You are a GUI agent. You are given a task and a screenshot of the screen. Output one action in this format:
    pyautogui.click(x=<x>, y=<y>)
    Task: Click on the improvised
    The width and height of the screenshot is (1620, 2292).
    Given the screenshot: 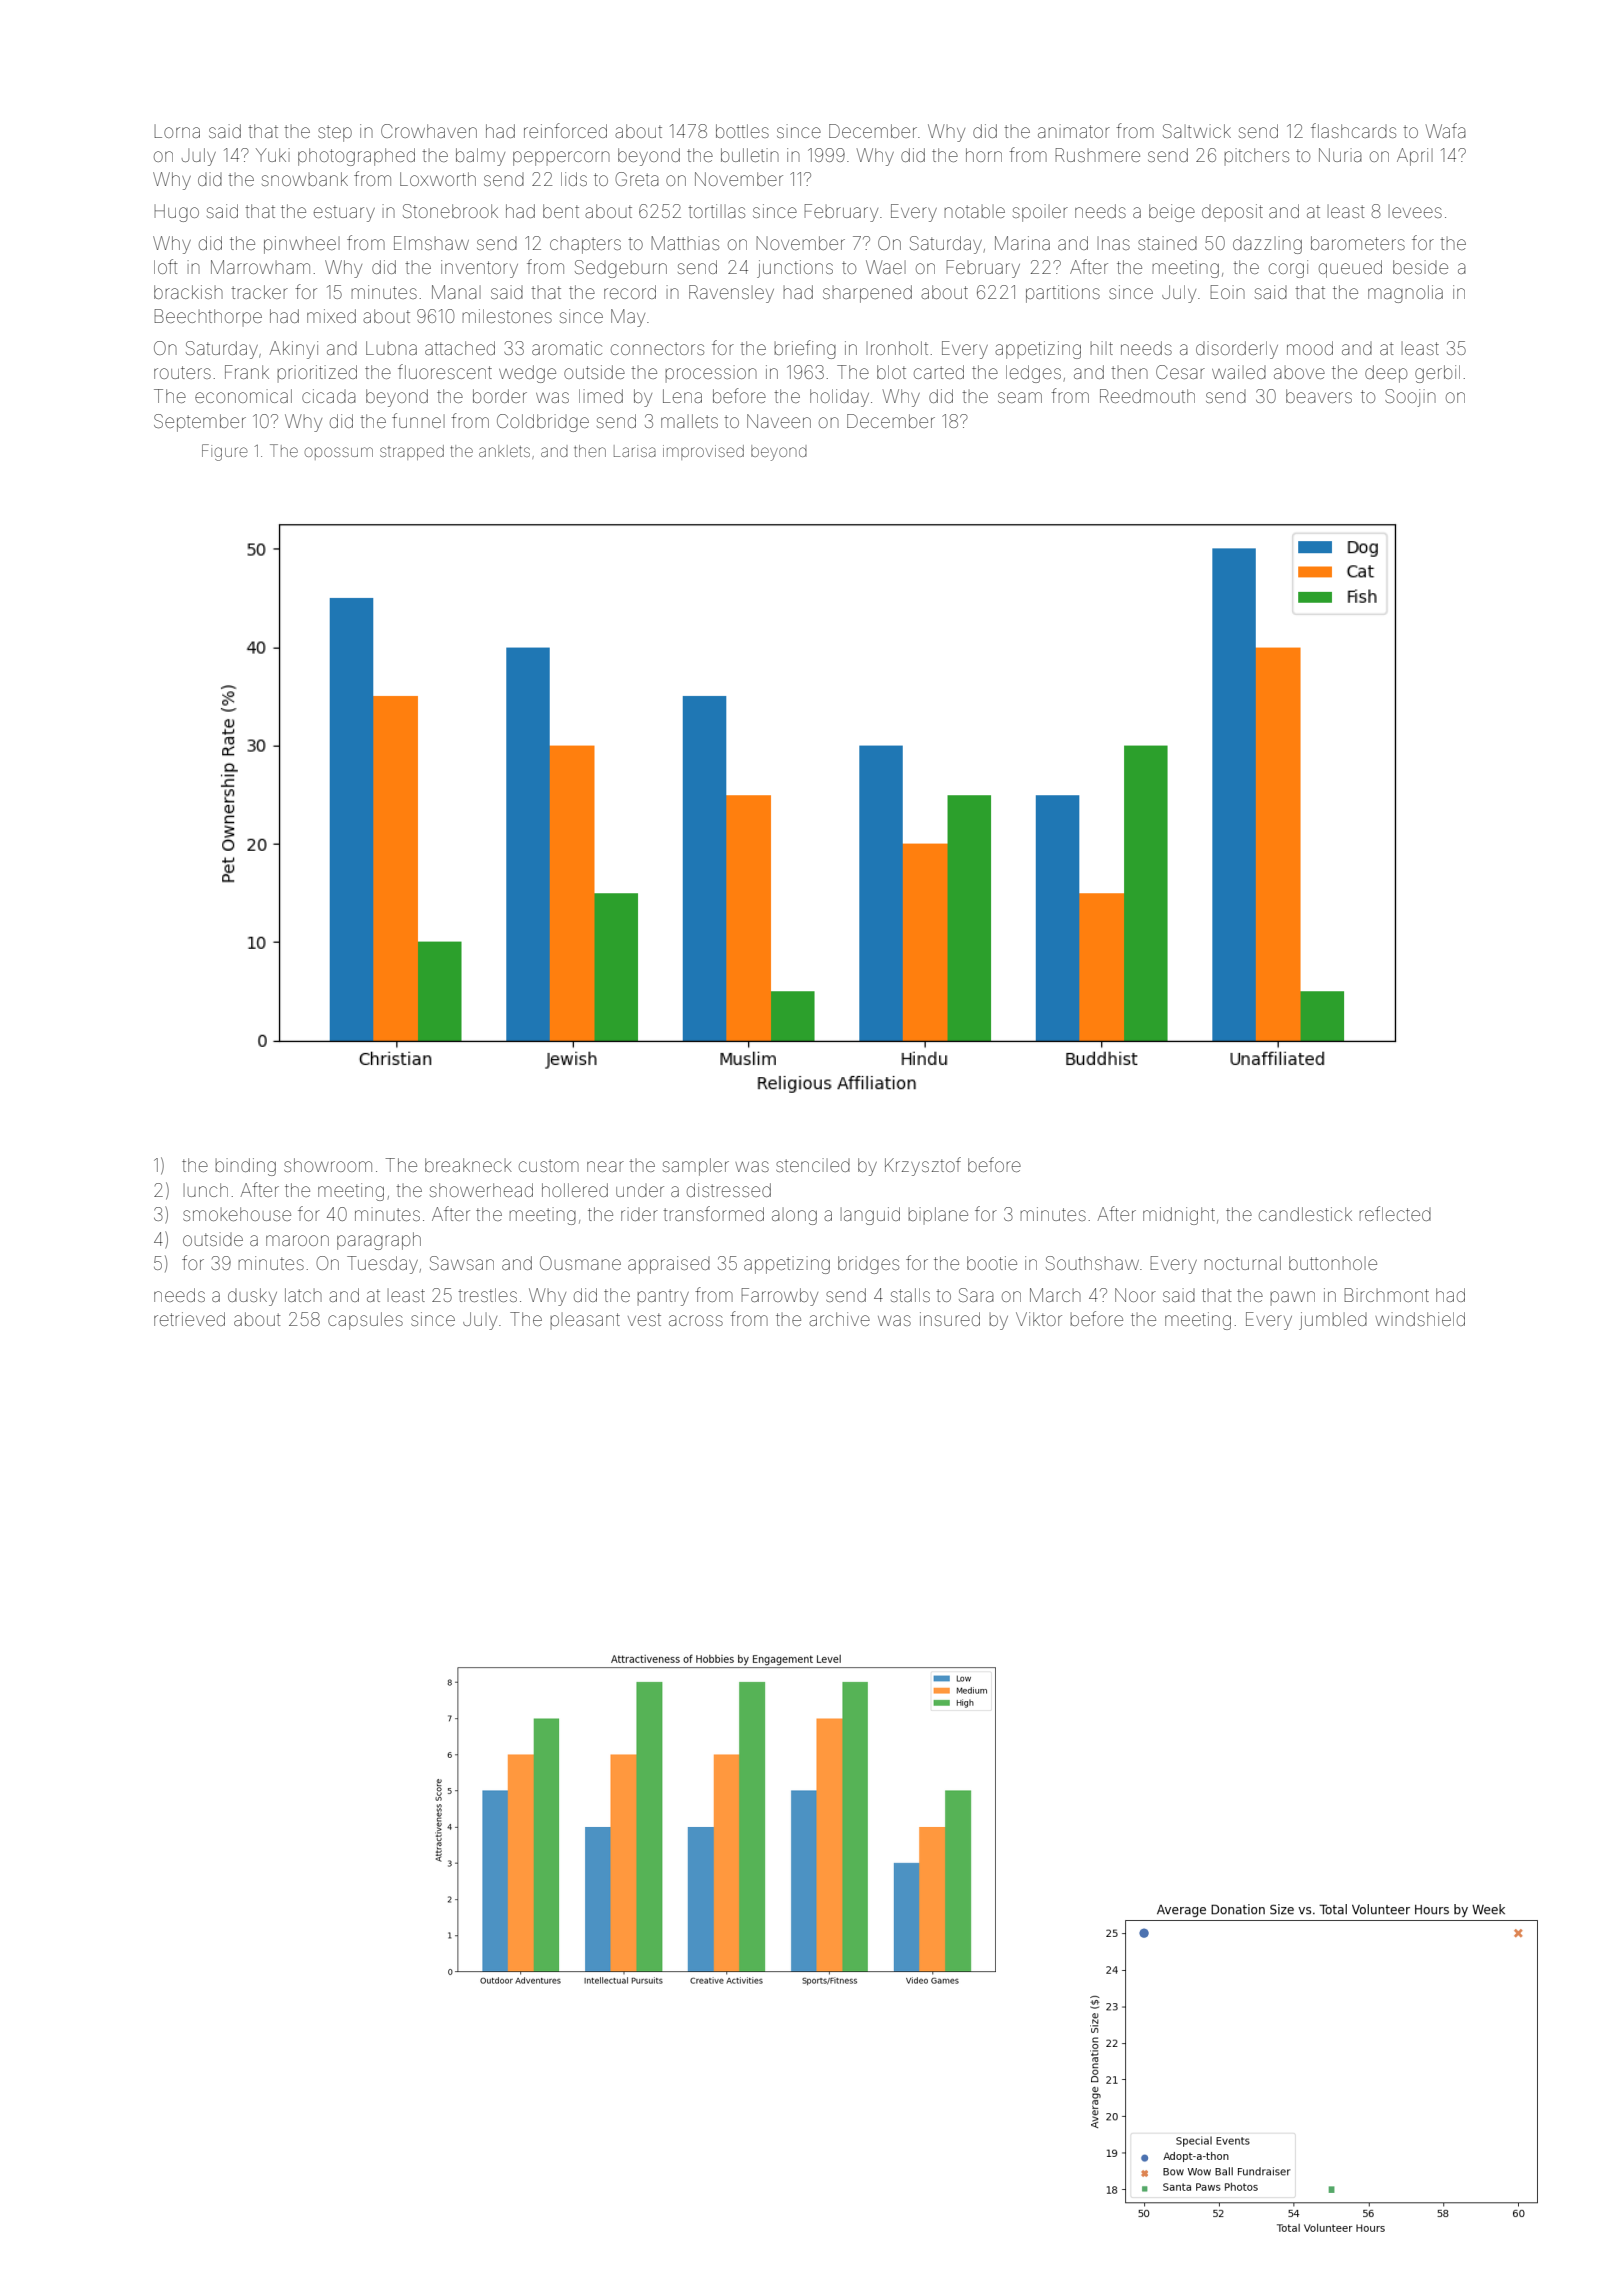 What is the action you would take?
    pyautogui.click(x=703, y=452)
